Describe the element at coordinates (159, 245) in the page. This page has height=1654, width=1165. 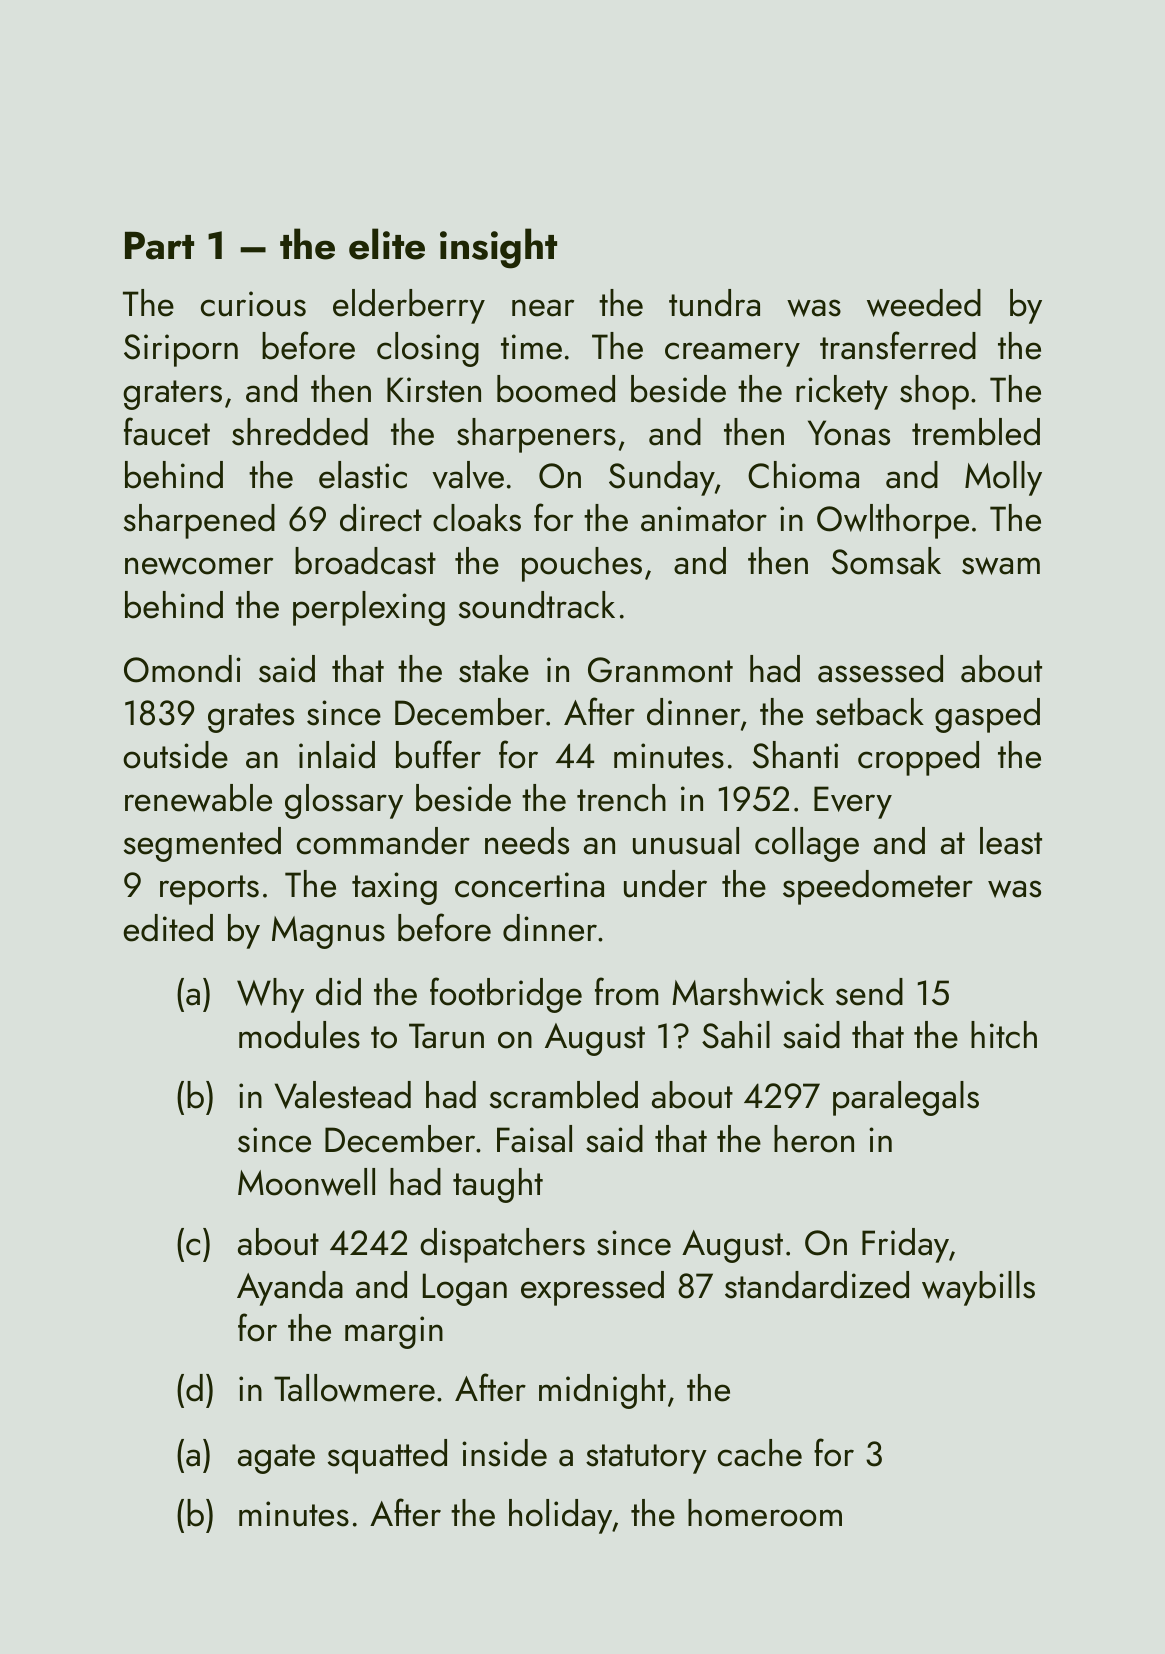
I see `Part` at that location.
